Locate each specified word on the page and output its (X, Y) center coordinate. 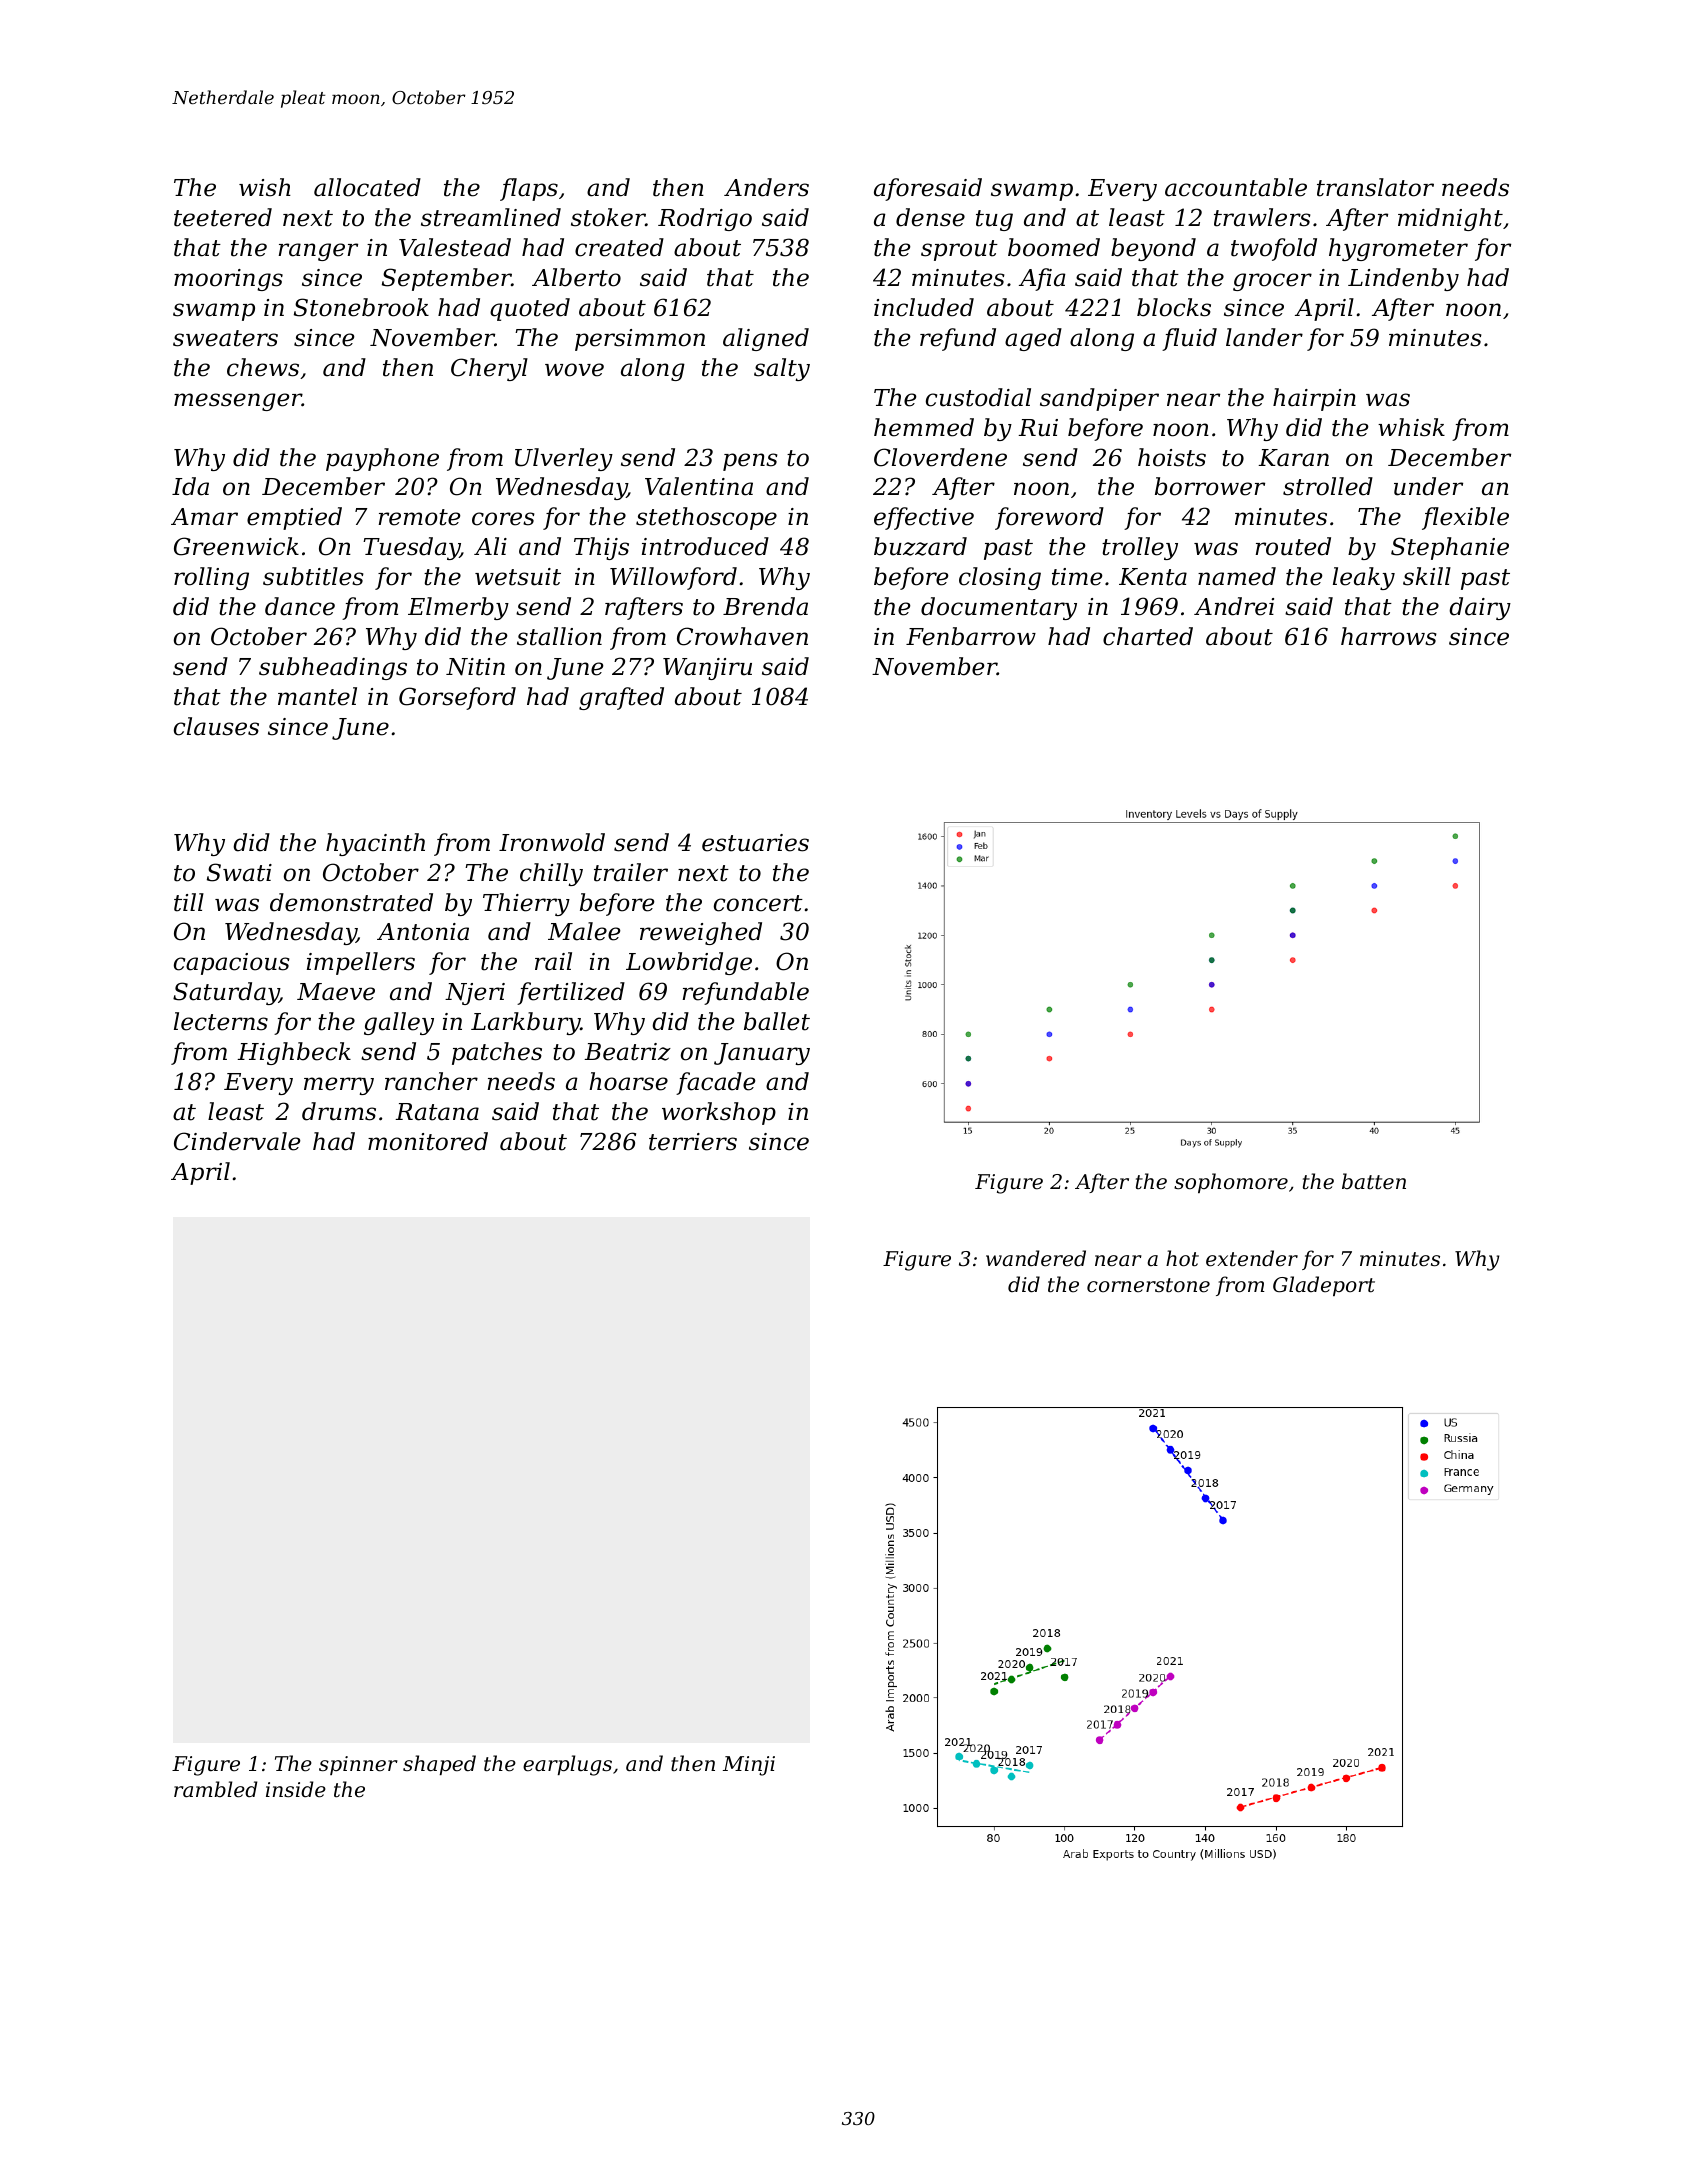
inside (296, 1789)
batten (1374, 1181)
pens (750, 462)
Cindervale (237, 1141)
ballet (777, 1021)
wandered (1036, 1258)
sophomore (1231, 1183)
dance (300, 606)
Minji (749, 1766)
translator (1375, 187)
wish (265, 187)
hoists (1172, 457)
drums (339, 1111)
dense (930, 217)
